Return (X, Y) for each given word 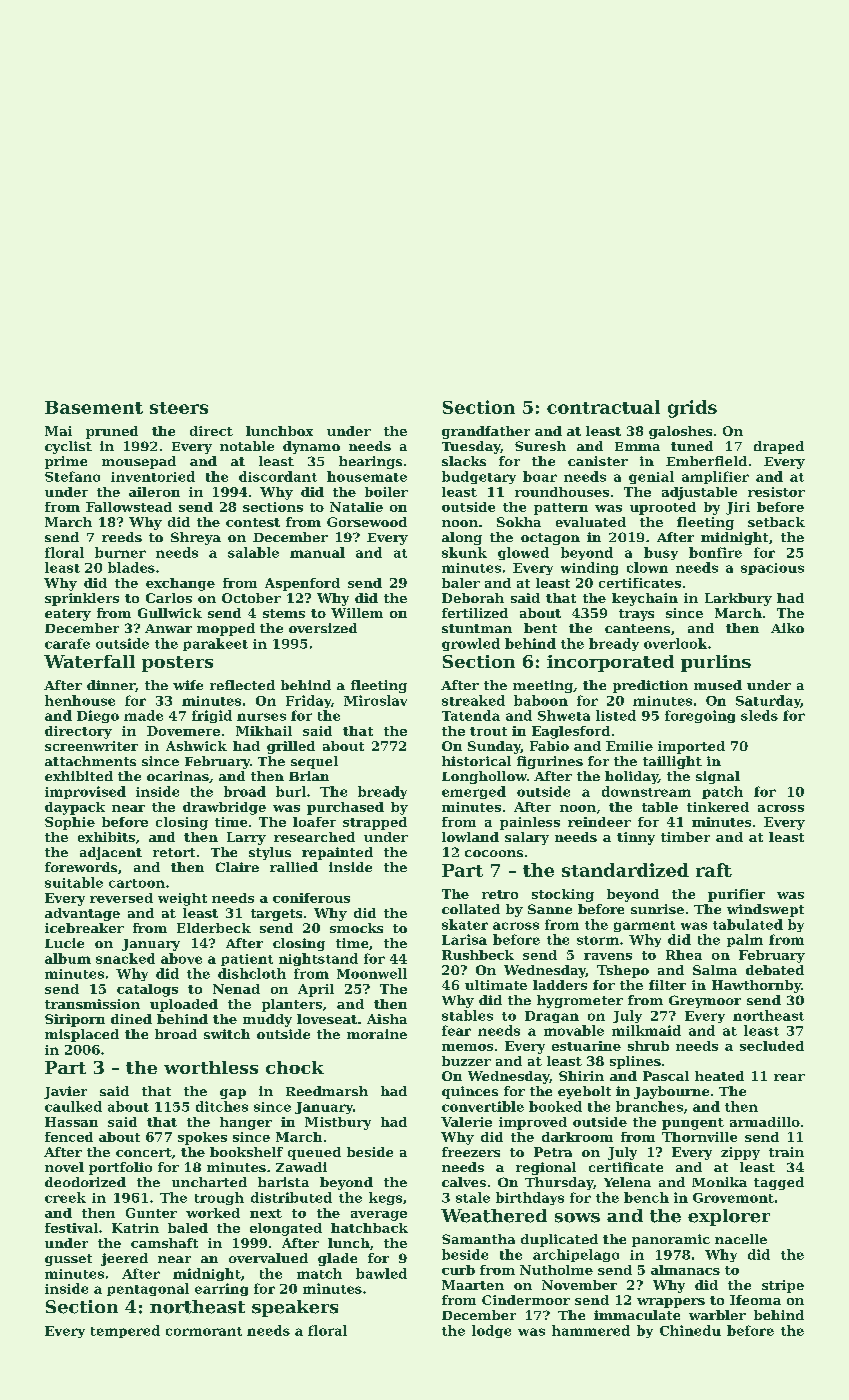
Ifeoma (755, 1300)
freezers (471, 1152)
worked (213, 1213)
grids (692, 409)
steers (179, 408)
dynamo (311, 447)
